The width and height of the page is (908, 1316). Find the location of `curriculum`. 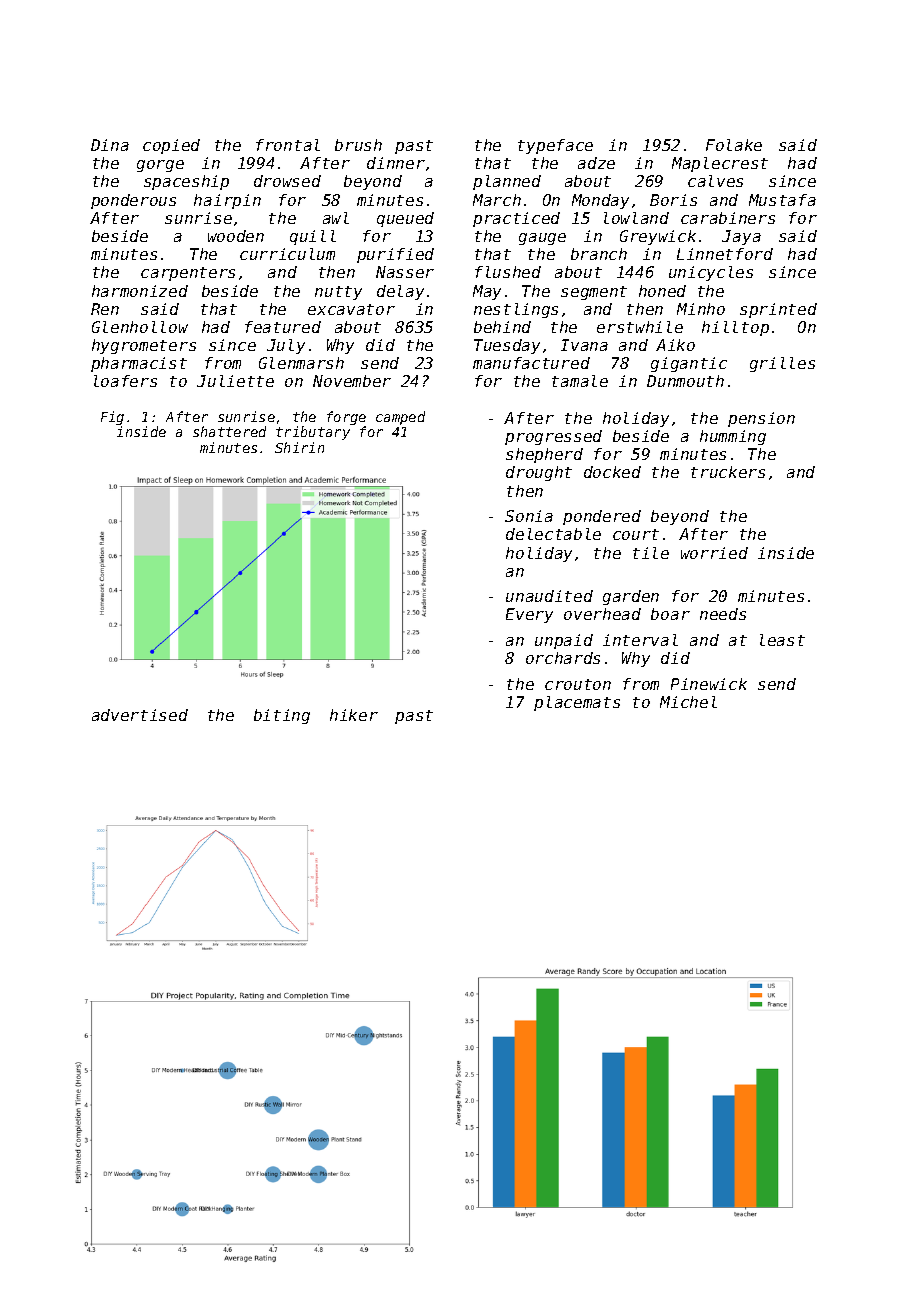

curriculum is located at coordinates (287, 254).
